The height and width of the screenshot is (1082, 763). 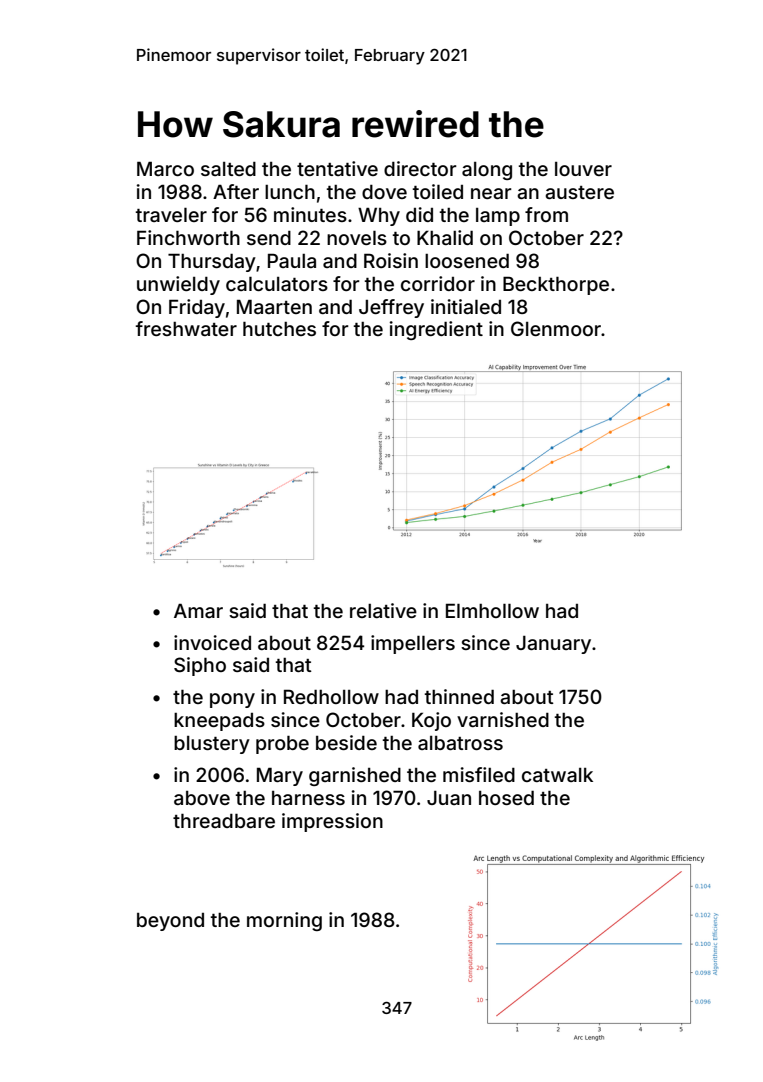 I want to click on louver, so click(x=583, y=169).
